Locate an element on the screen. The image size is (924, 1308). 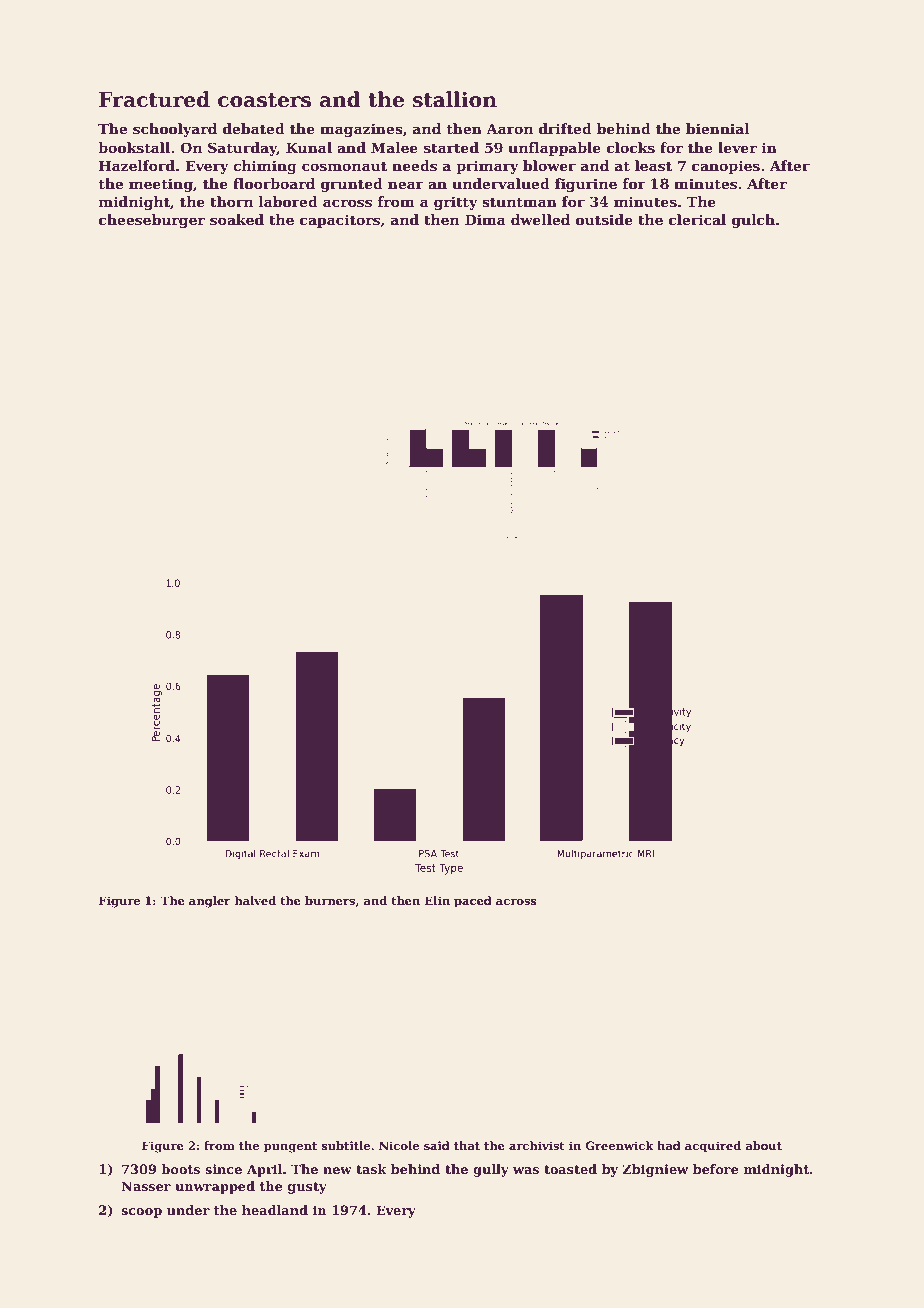
Hazelford is located at coordinates (137, 165).
